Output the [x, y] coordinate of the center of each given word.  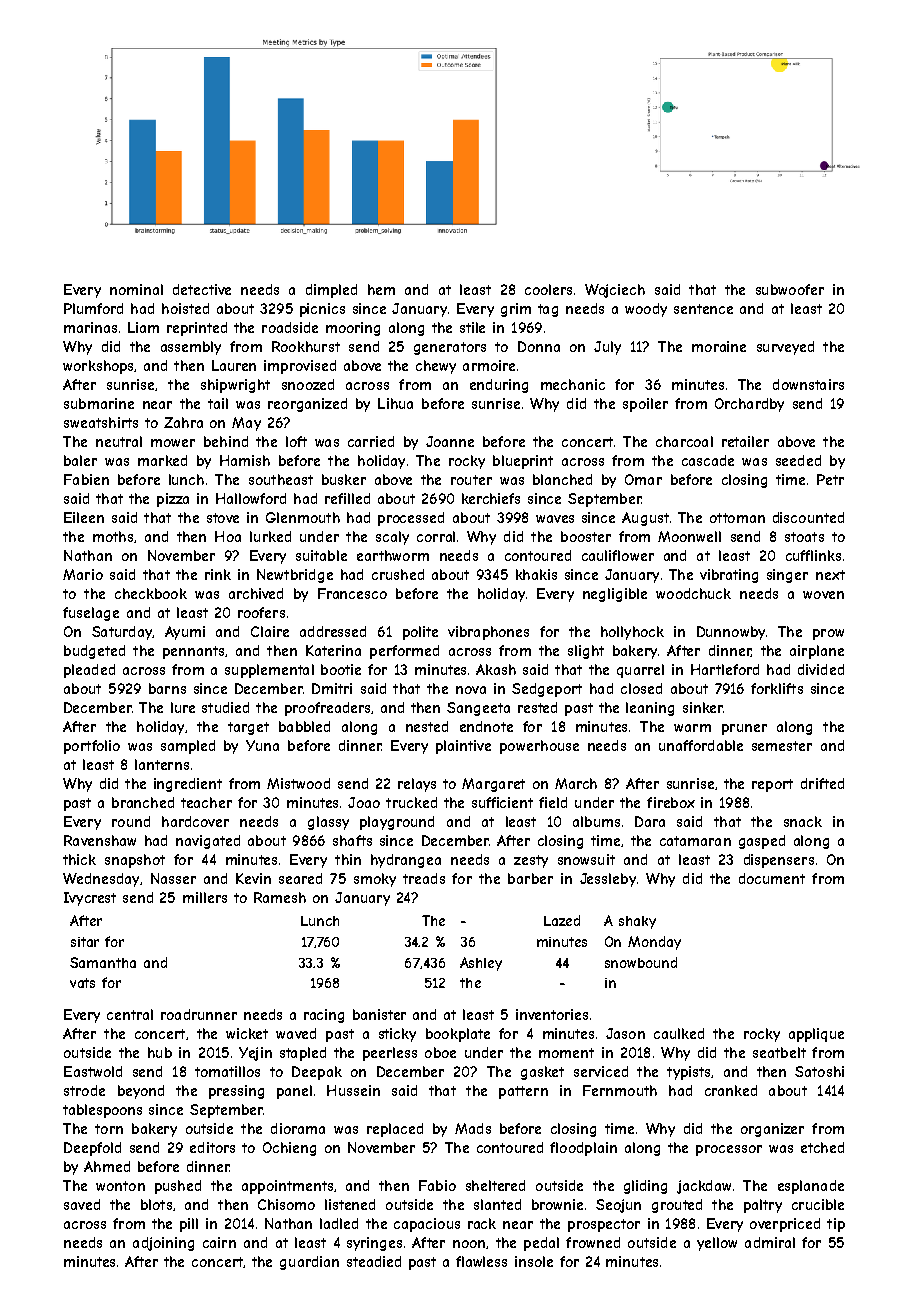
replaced [395, 1130]
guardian [309, 1263]
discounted [808, 517]
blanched [562, 479]
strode [84, 1090]
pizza [173, 500]
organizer [772, 1130]
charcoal [684, 441]
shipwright [235, 386]
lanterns [162, 764]
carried [371, 441]
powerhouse [539, 747]
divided [821, 669]
